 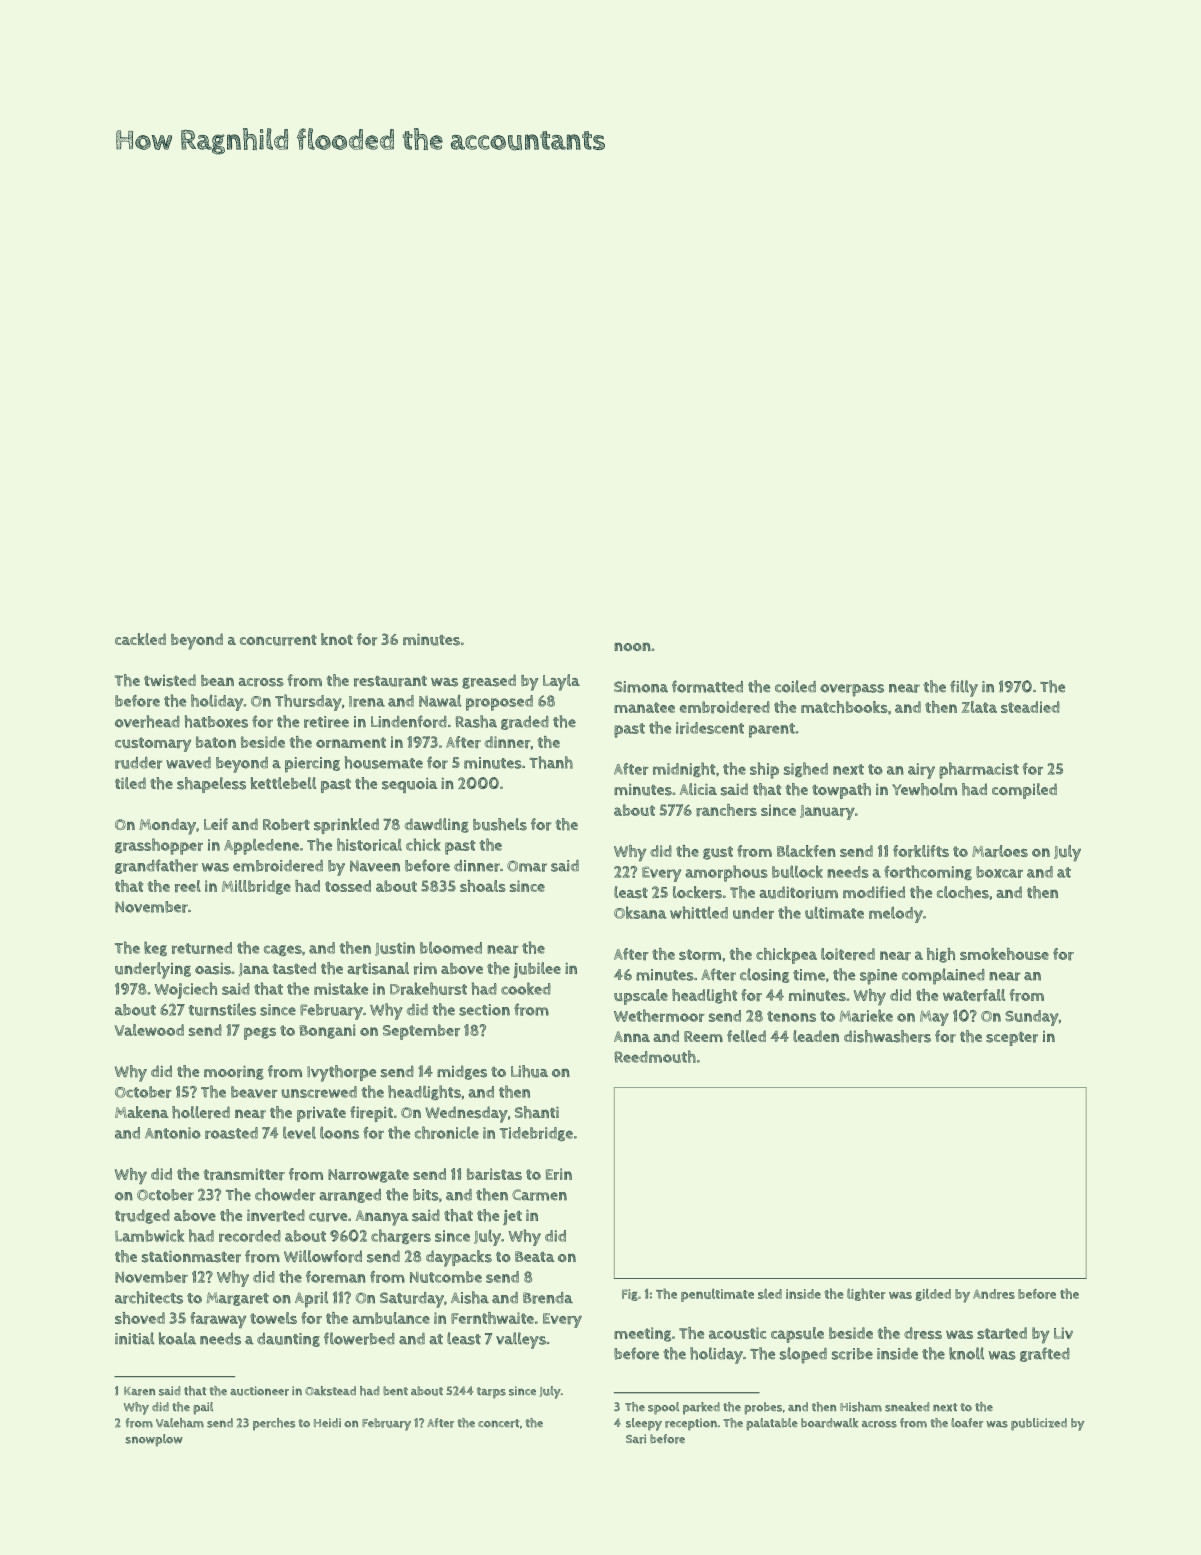 I want to click on sequoia, so click(x=410, y=785).
